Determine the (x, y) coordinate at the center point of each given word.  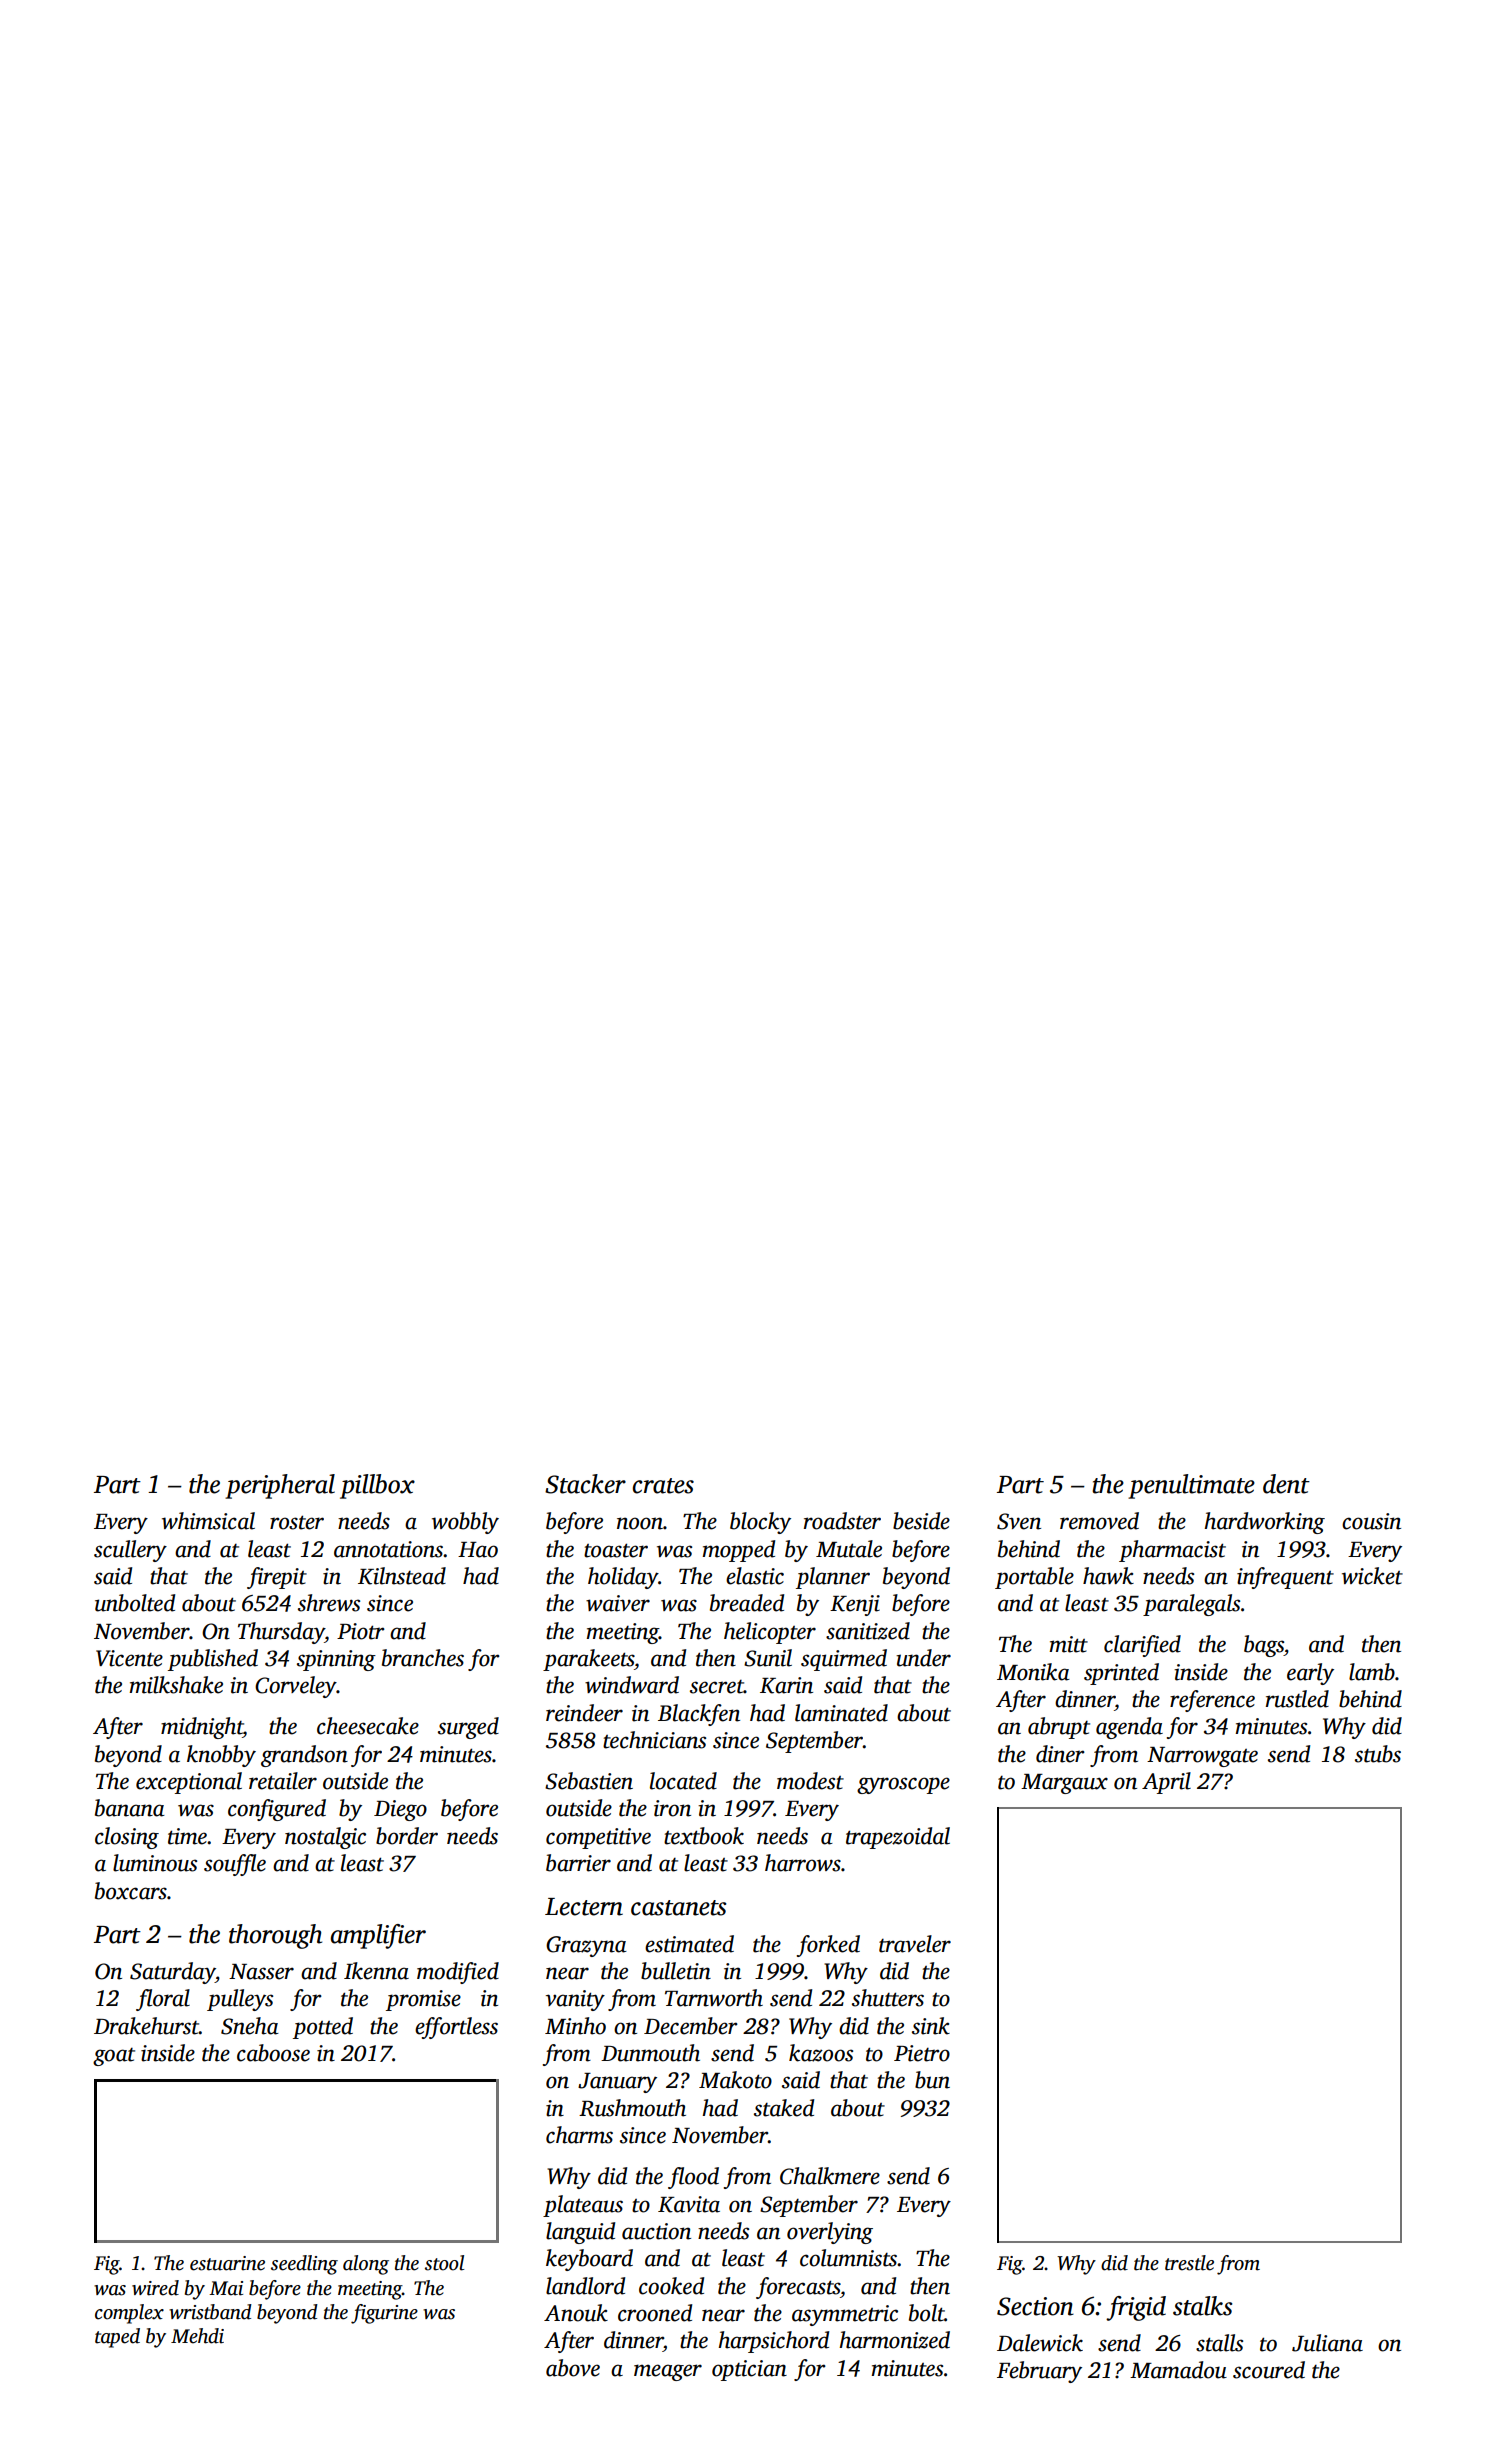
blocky (760, 1523)
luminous (155, 1863)
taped (117, 2338)
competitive (598, 1838)
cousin (1371, 1521)
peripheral (280, 1486)
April (1166, 1783)
